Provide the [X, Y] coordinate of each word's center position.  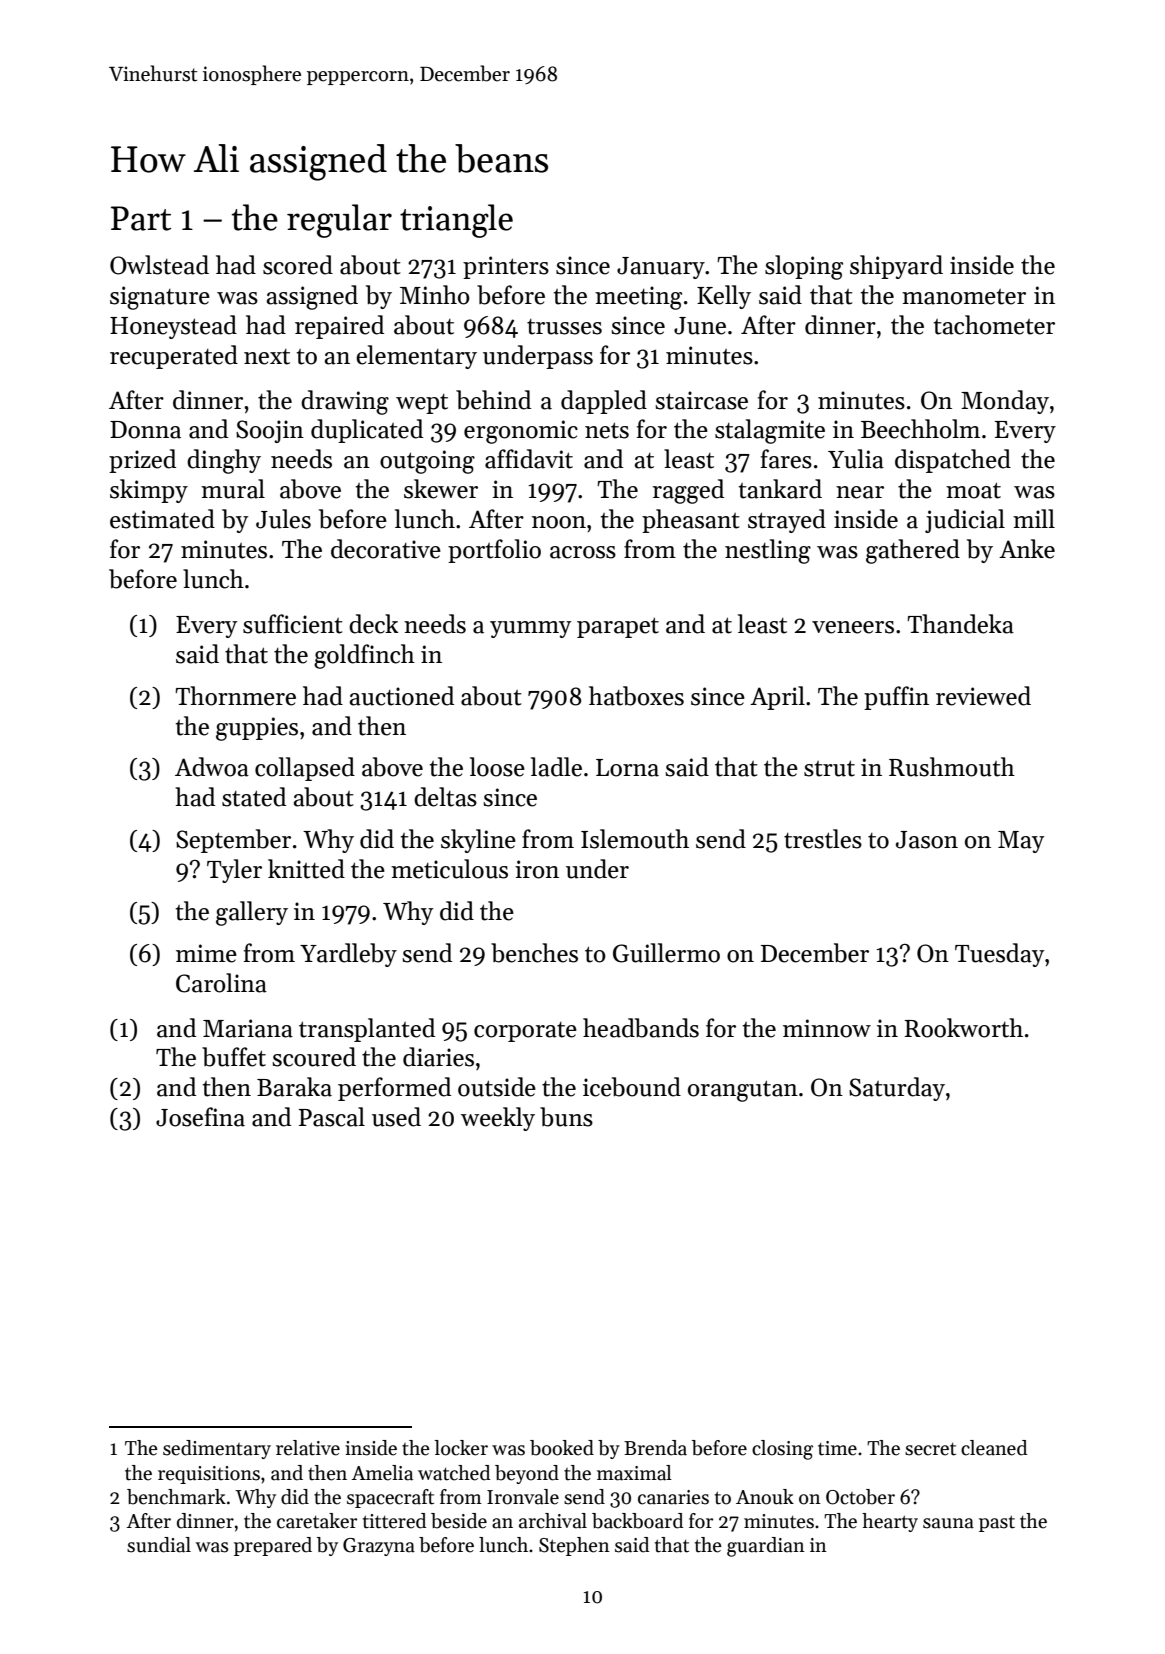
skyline [478, 841]
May [1021, 842]
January [661, 268]
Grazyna [379, 1547]
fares [786, 459]
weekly [498, 1119]
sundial [159, 1545]
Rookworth [964, 1028]
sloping [804, 267]
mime [206, 953]
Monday [1005, 402]
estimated [162, 519]
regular [339, 221]
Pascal [332, 1117]
